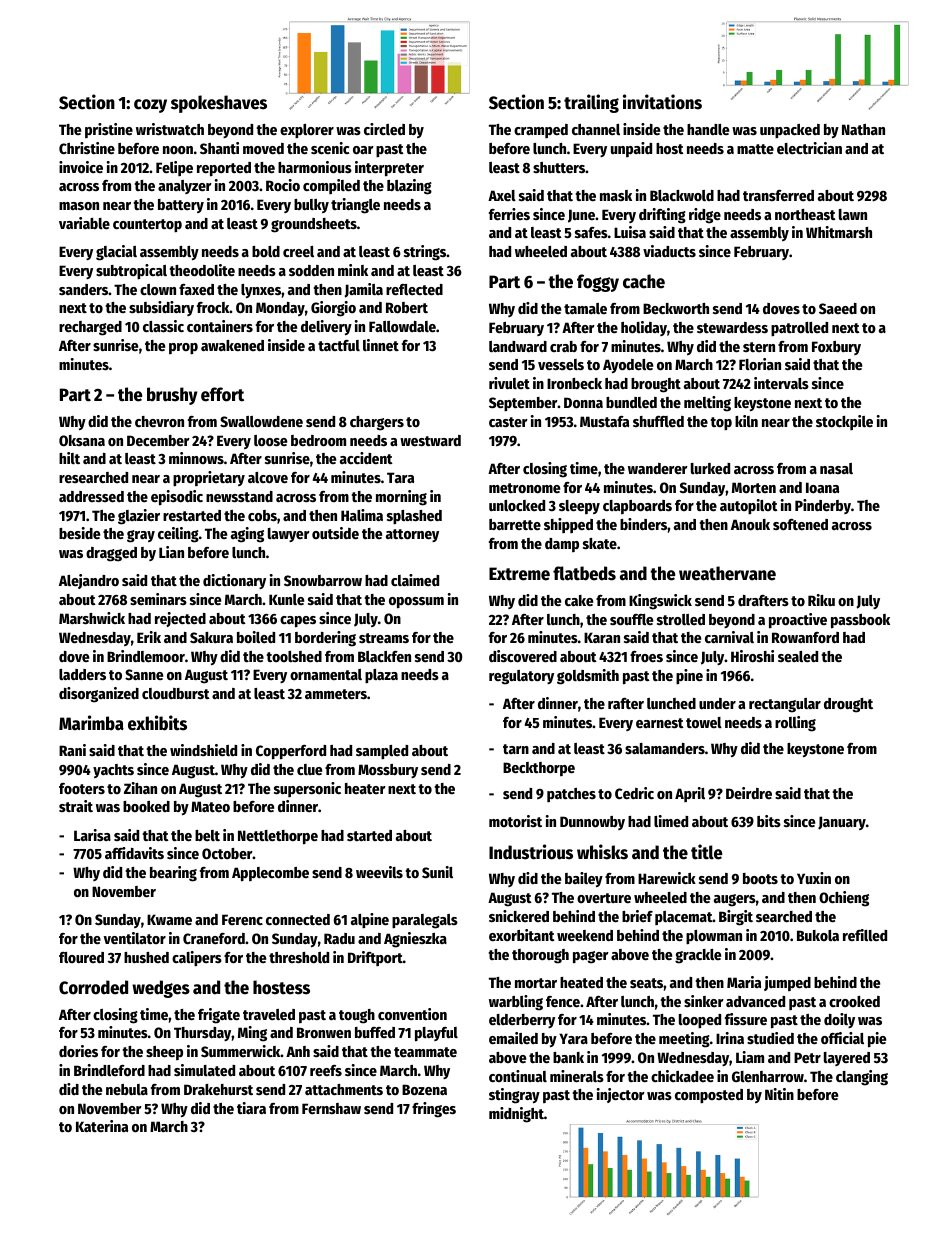 The width and height of the screenshot is (952, 1233). I want to click on binders, so click(643, 524).
